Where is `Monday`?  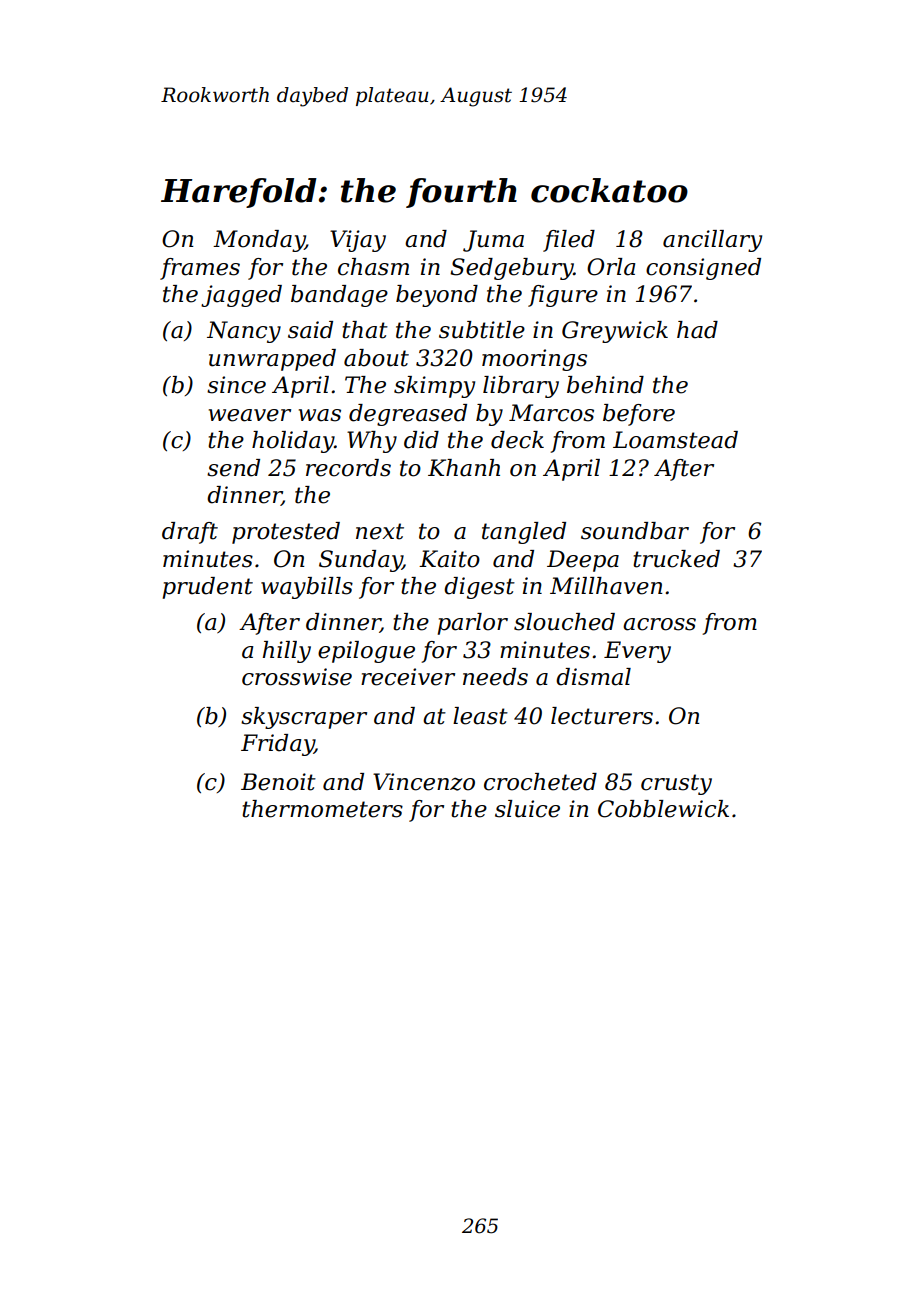
Monday is located at coordinates (259, 241).
